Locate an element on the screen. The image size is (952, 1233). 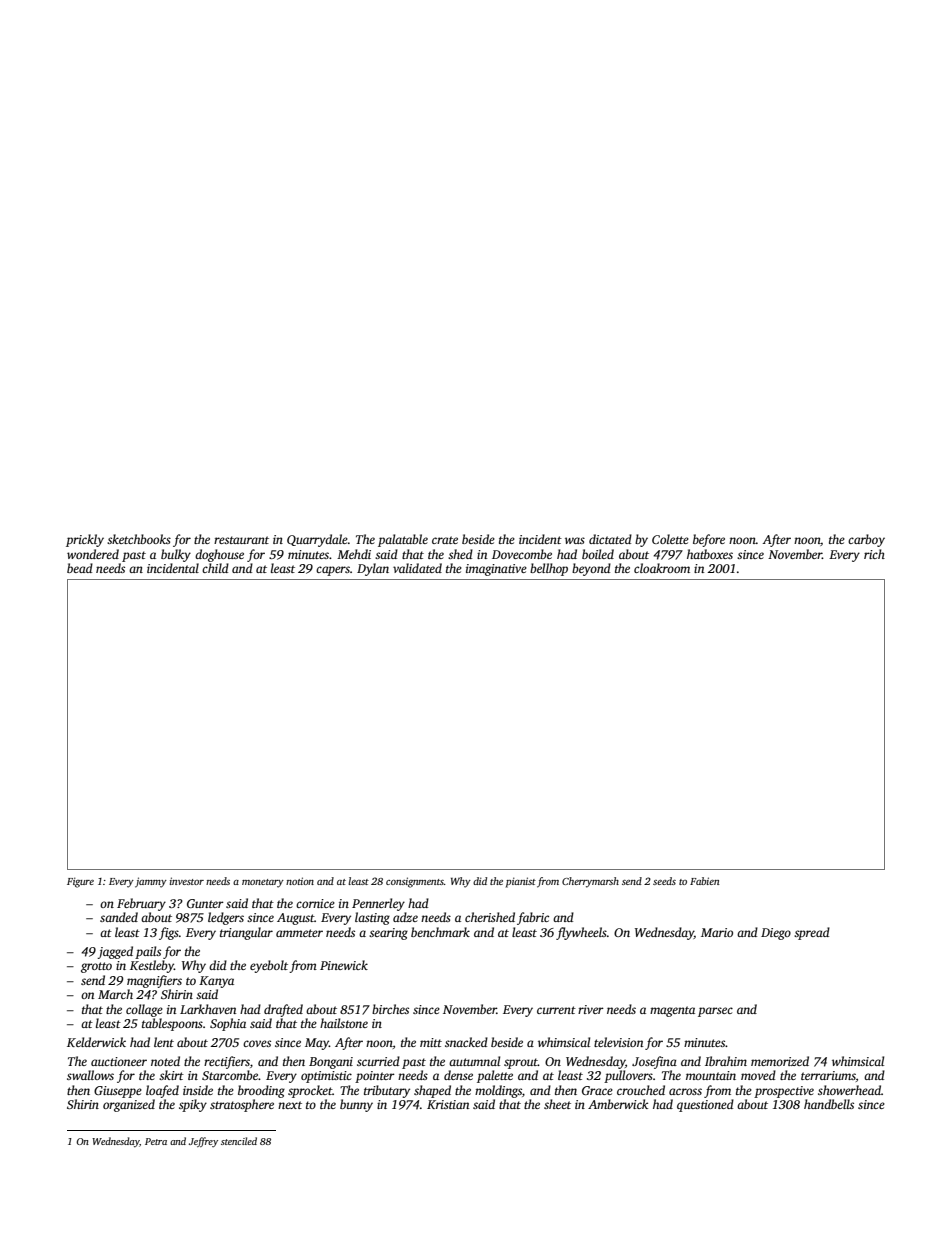
seeds is located at coordinates (664, 881).
